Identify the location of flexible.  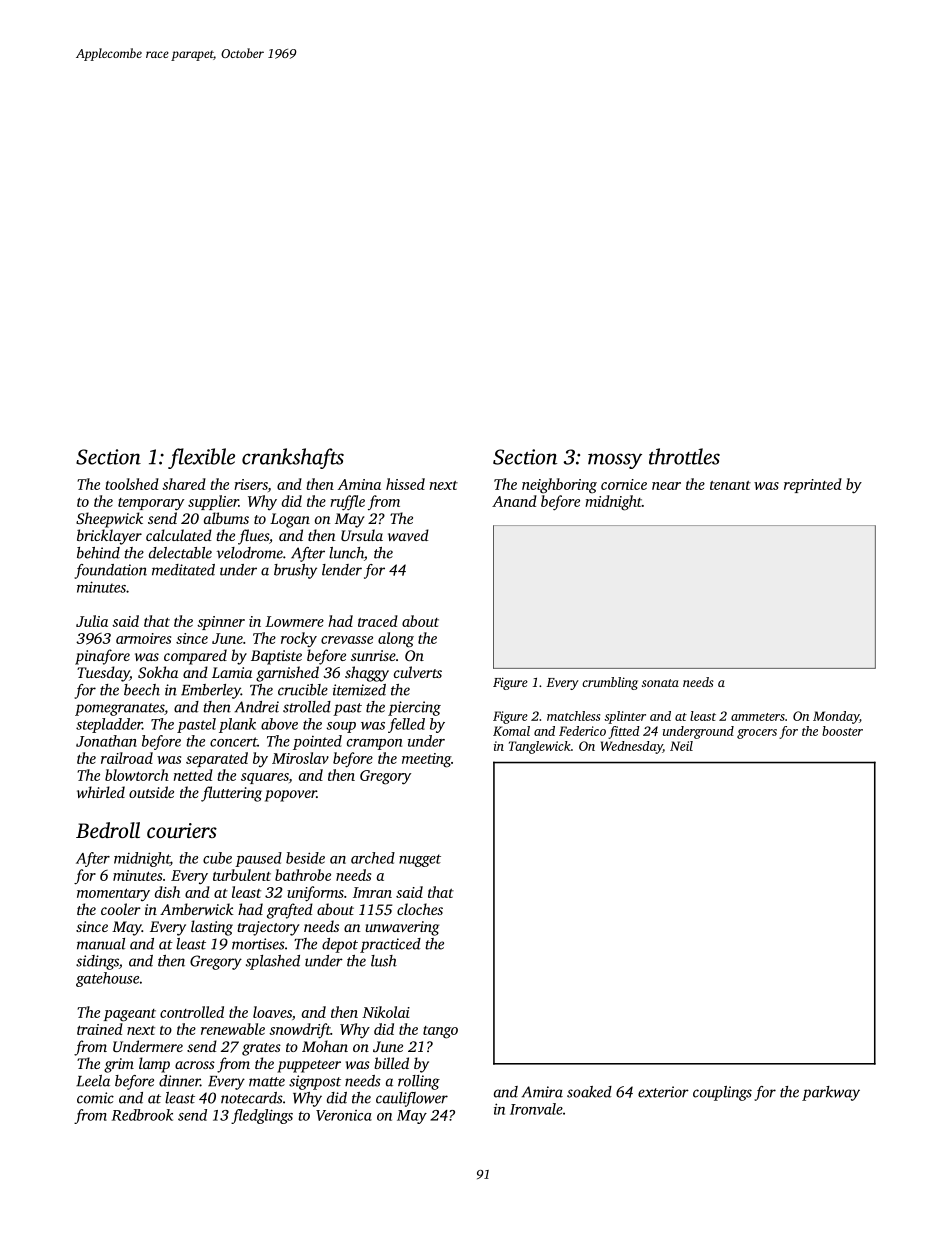
(201, 458).
